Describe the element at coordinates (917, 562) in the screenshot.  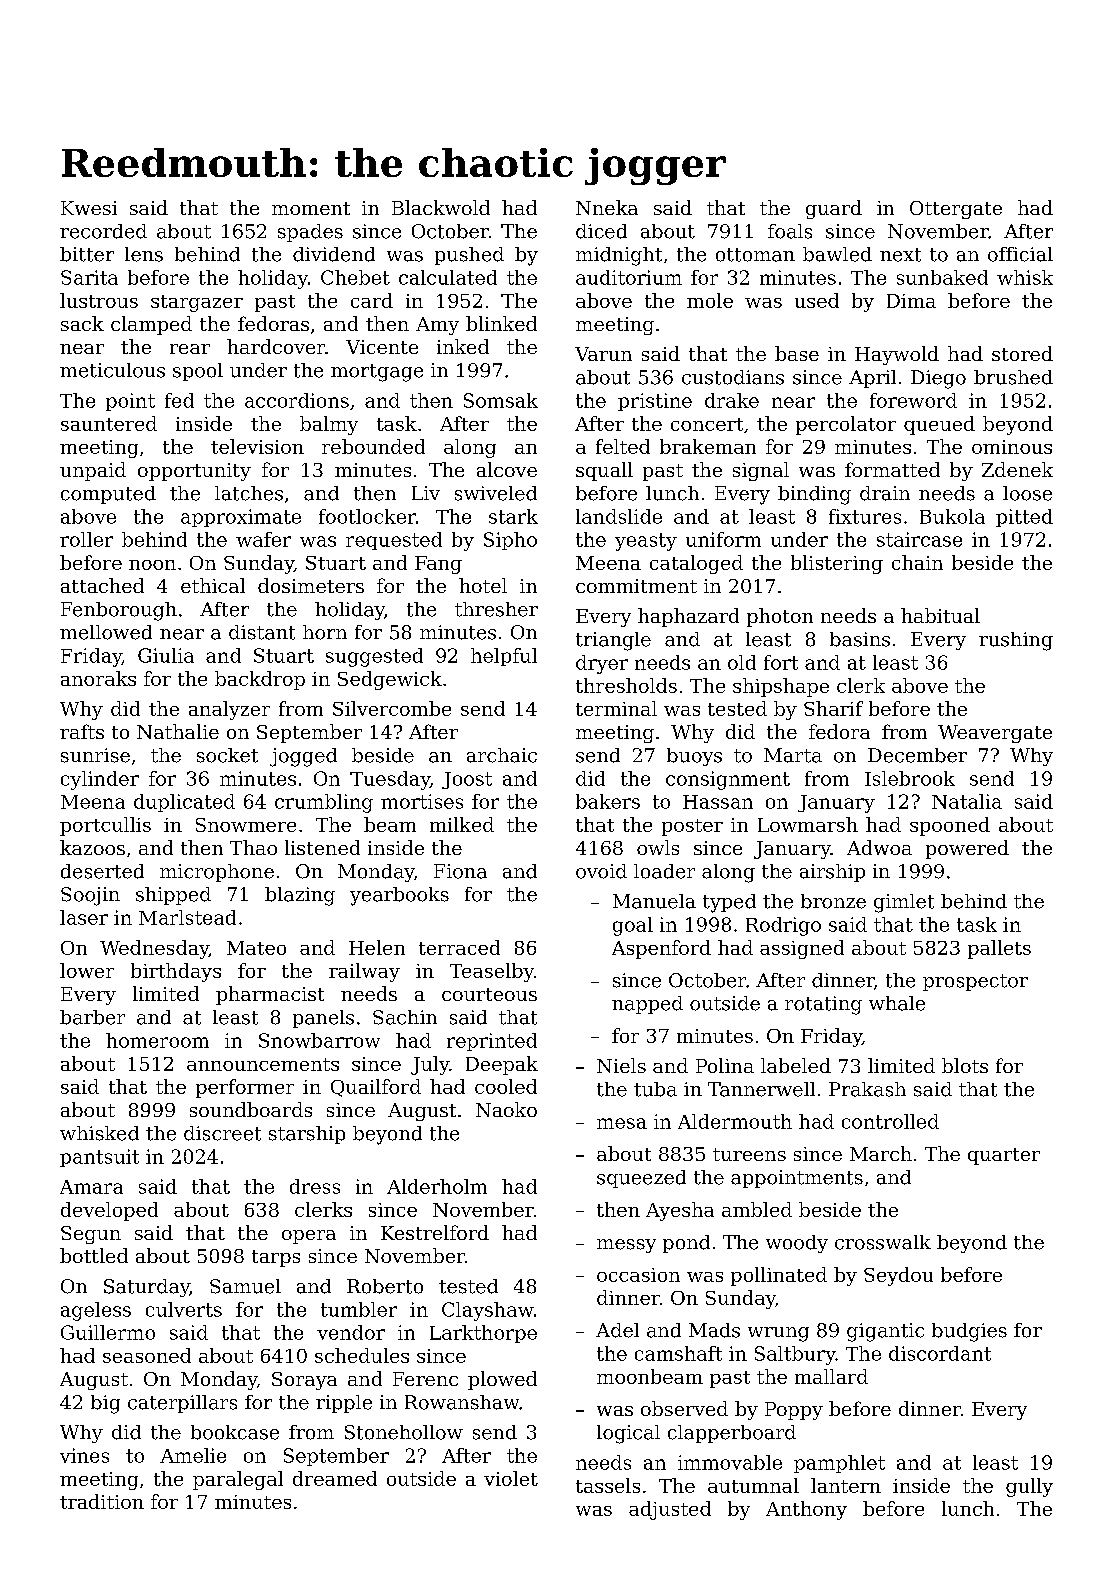
I see `chain` at that location.
